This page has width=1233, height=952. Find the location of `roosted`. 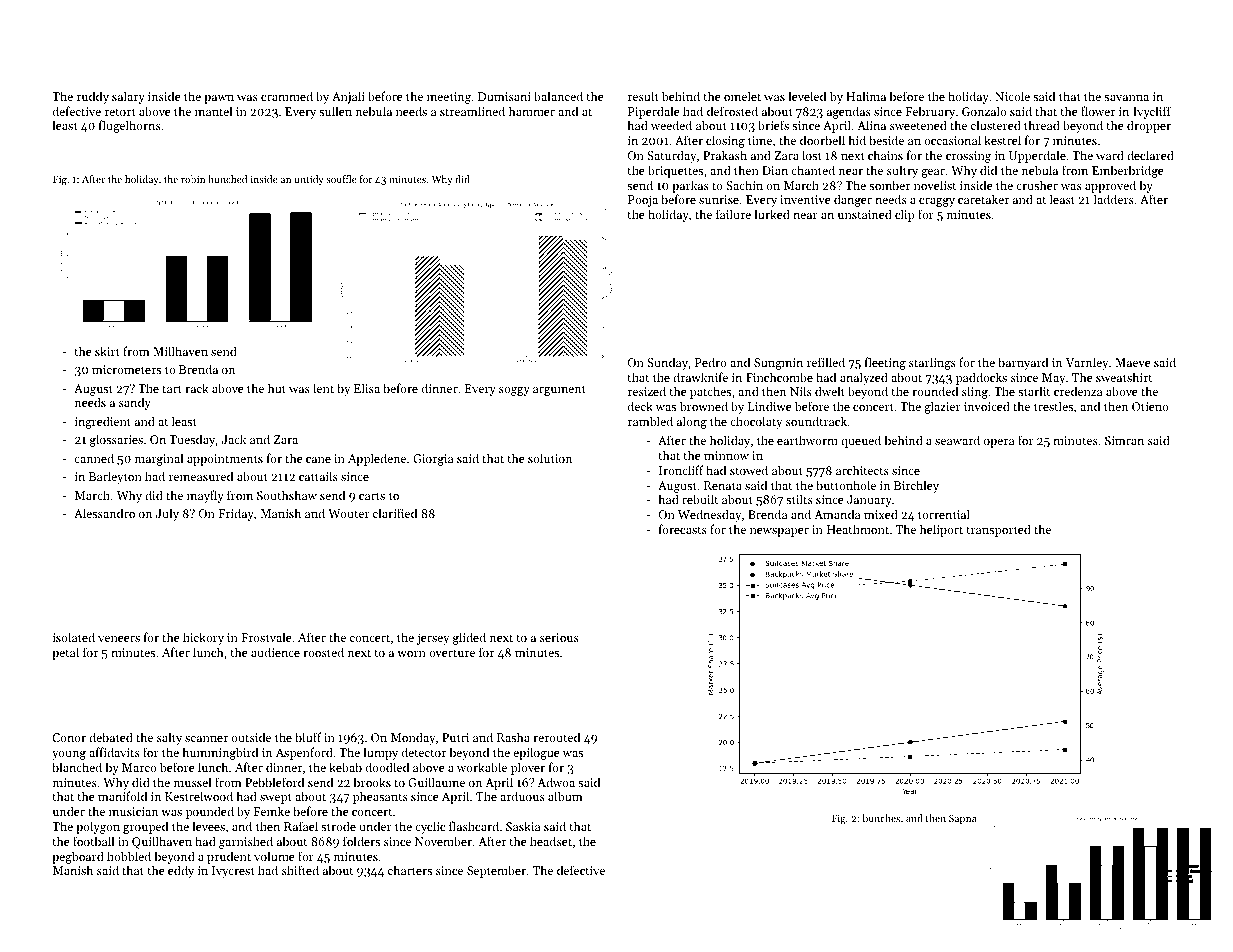

roosted is located at coordinates (323, 652).
